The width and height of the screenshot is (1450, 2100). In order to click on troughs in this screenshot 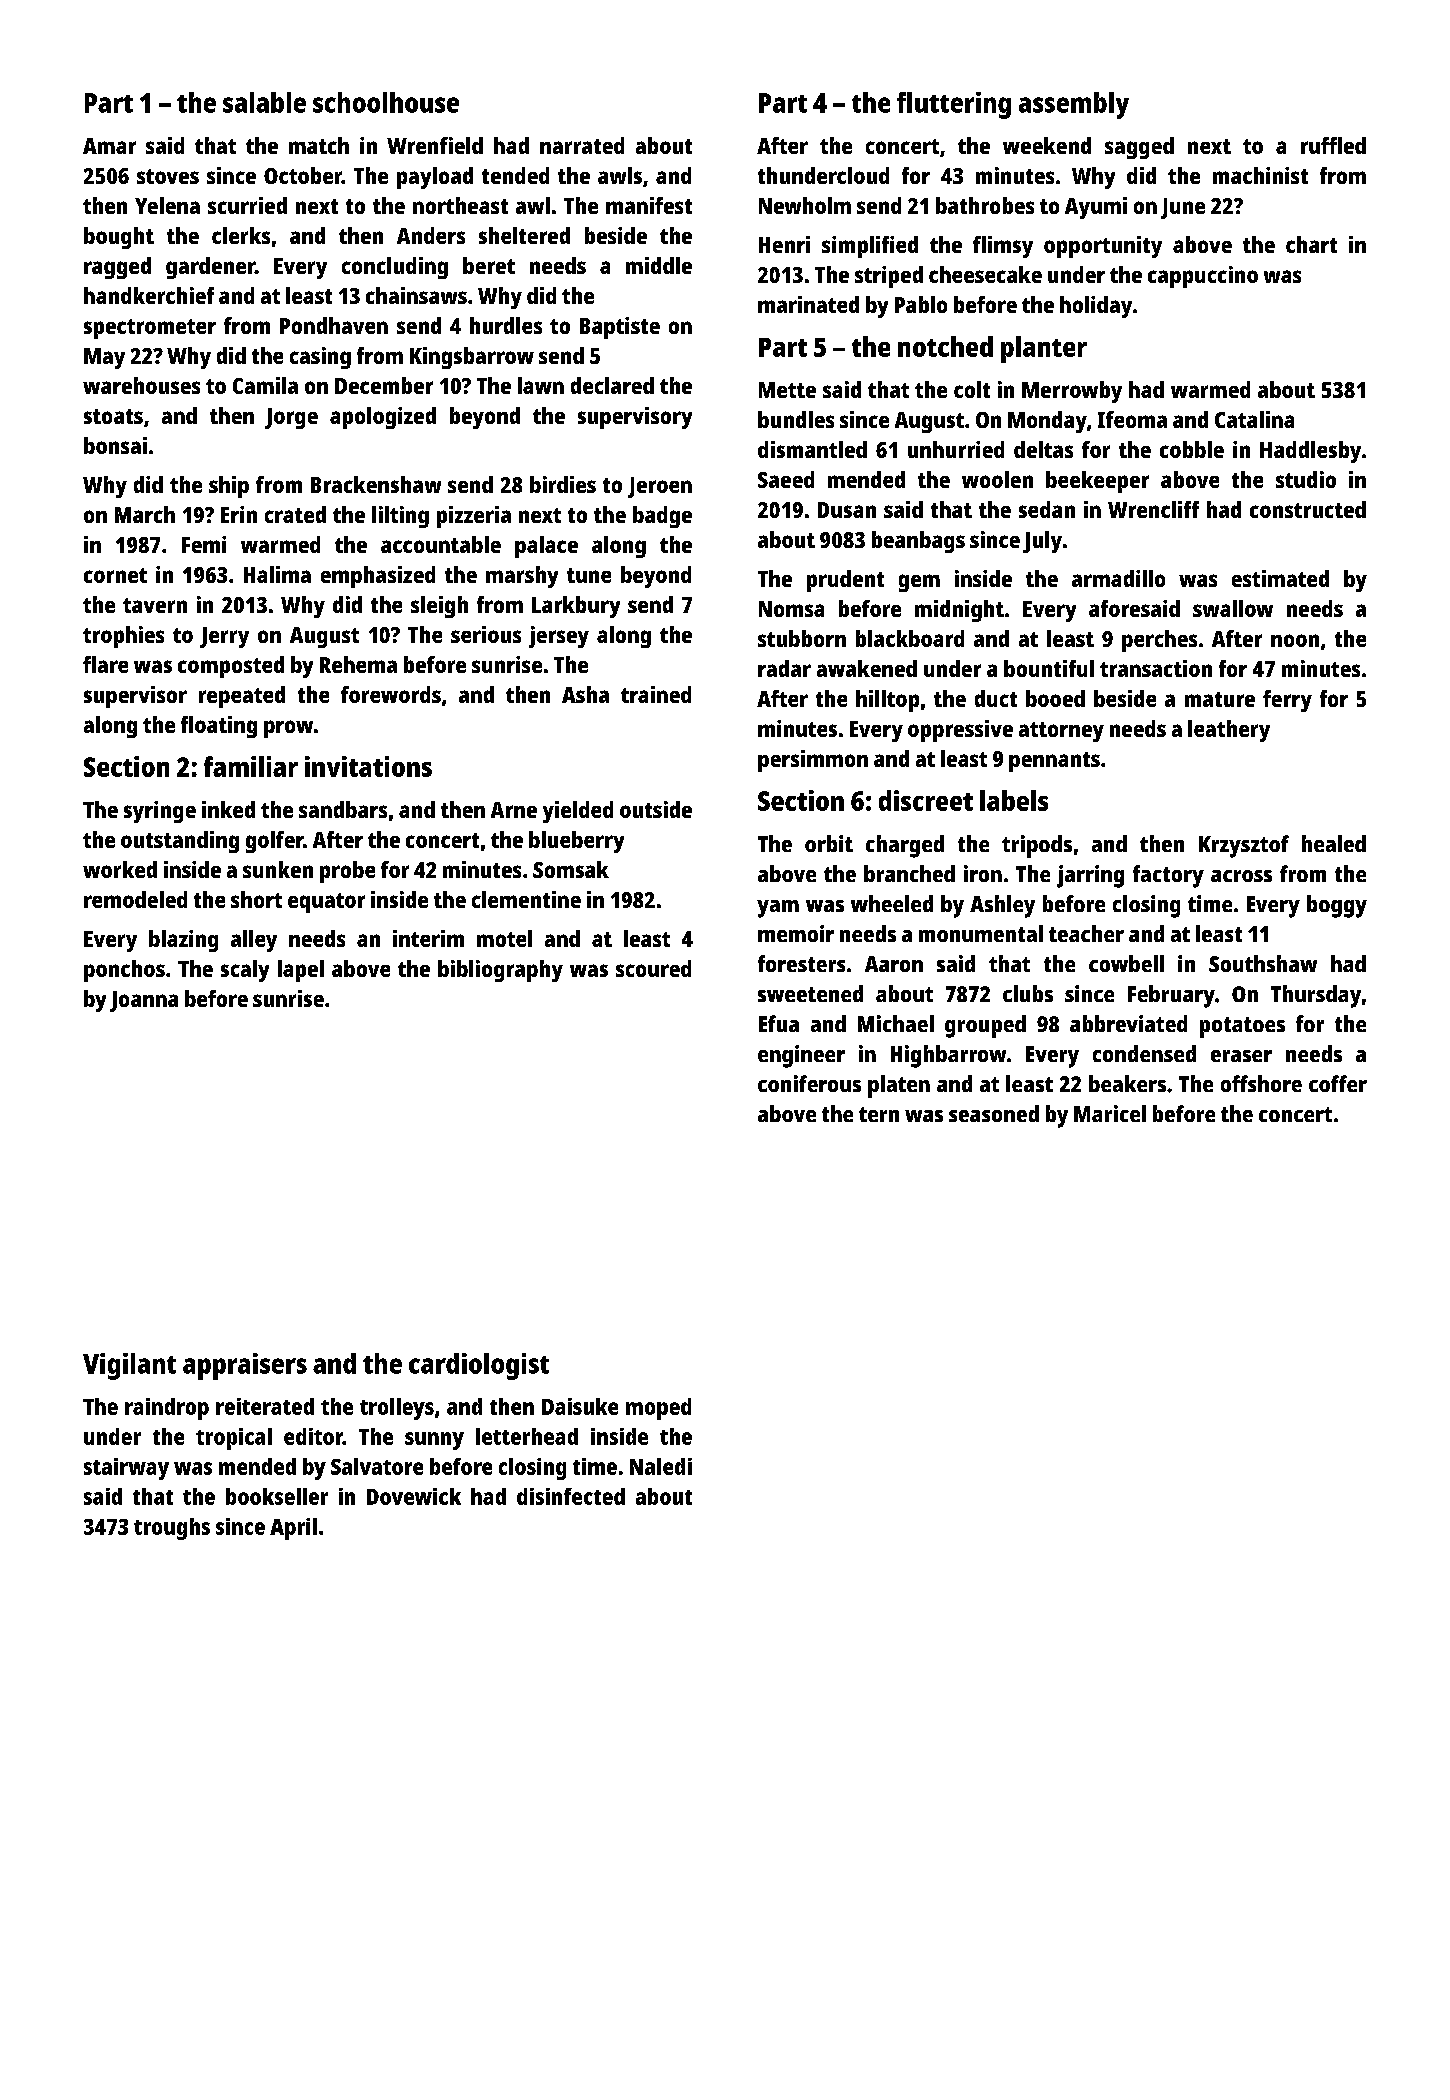, I will do `click(172, 1529)`.
